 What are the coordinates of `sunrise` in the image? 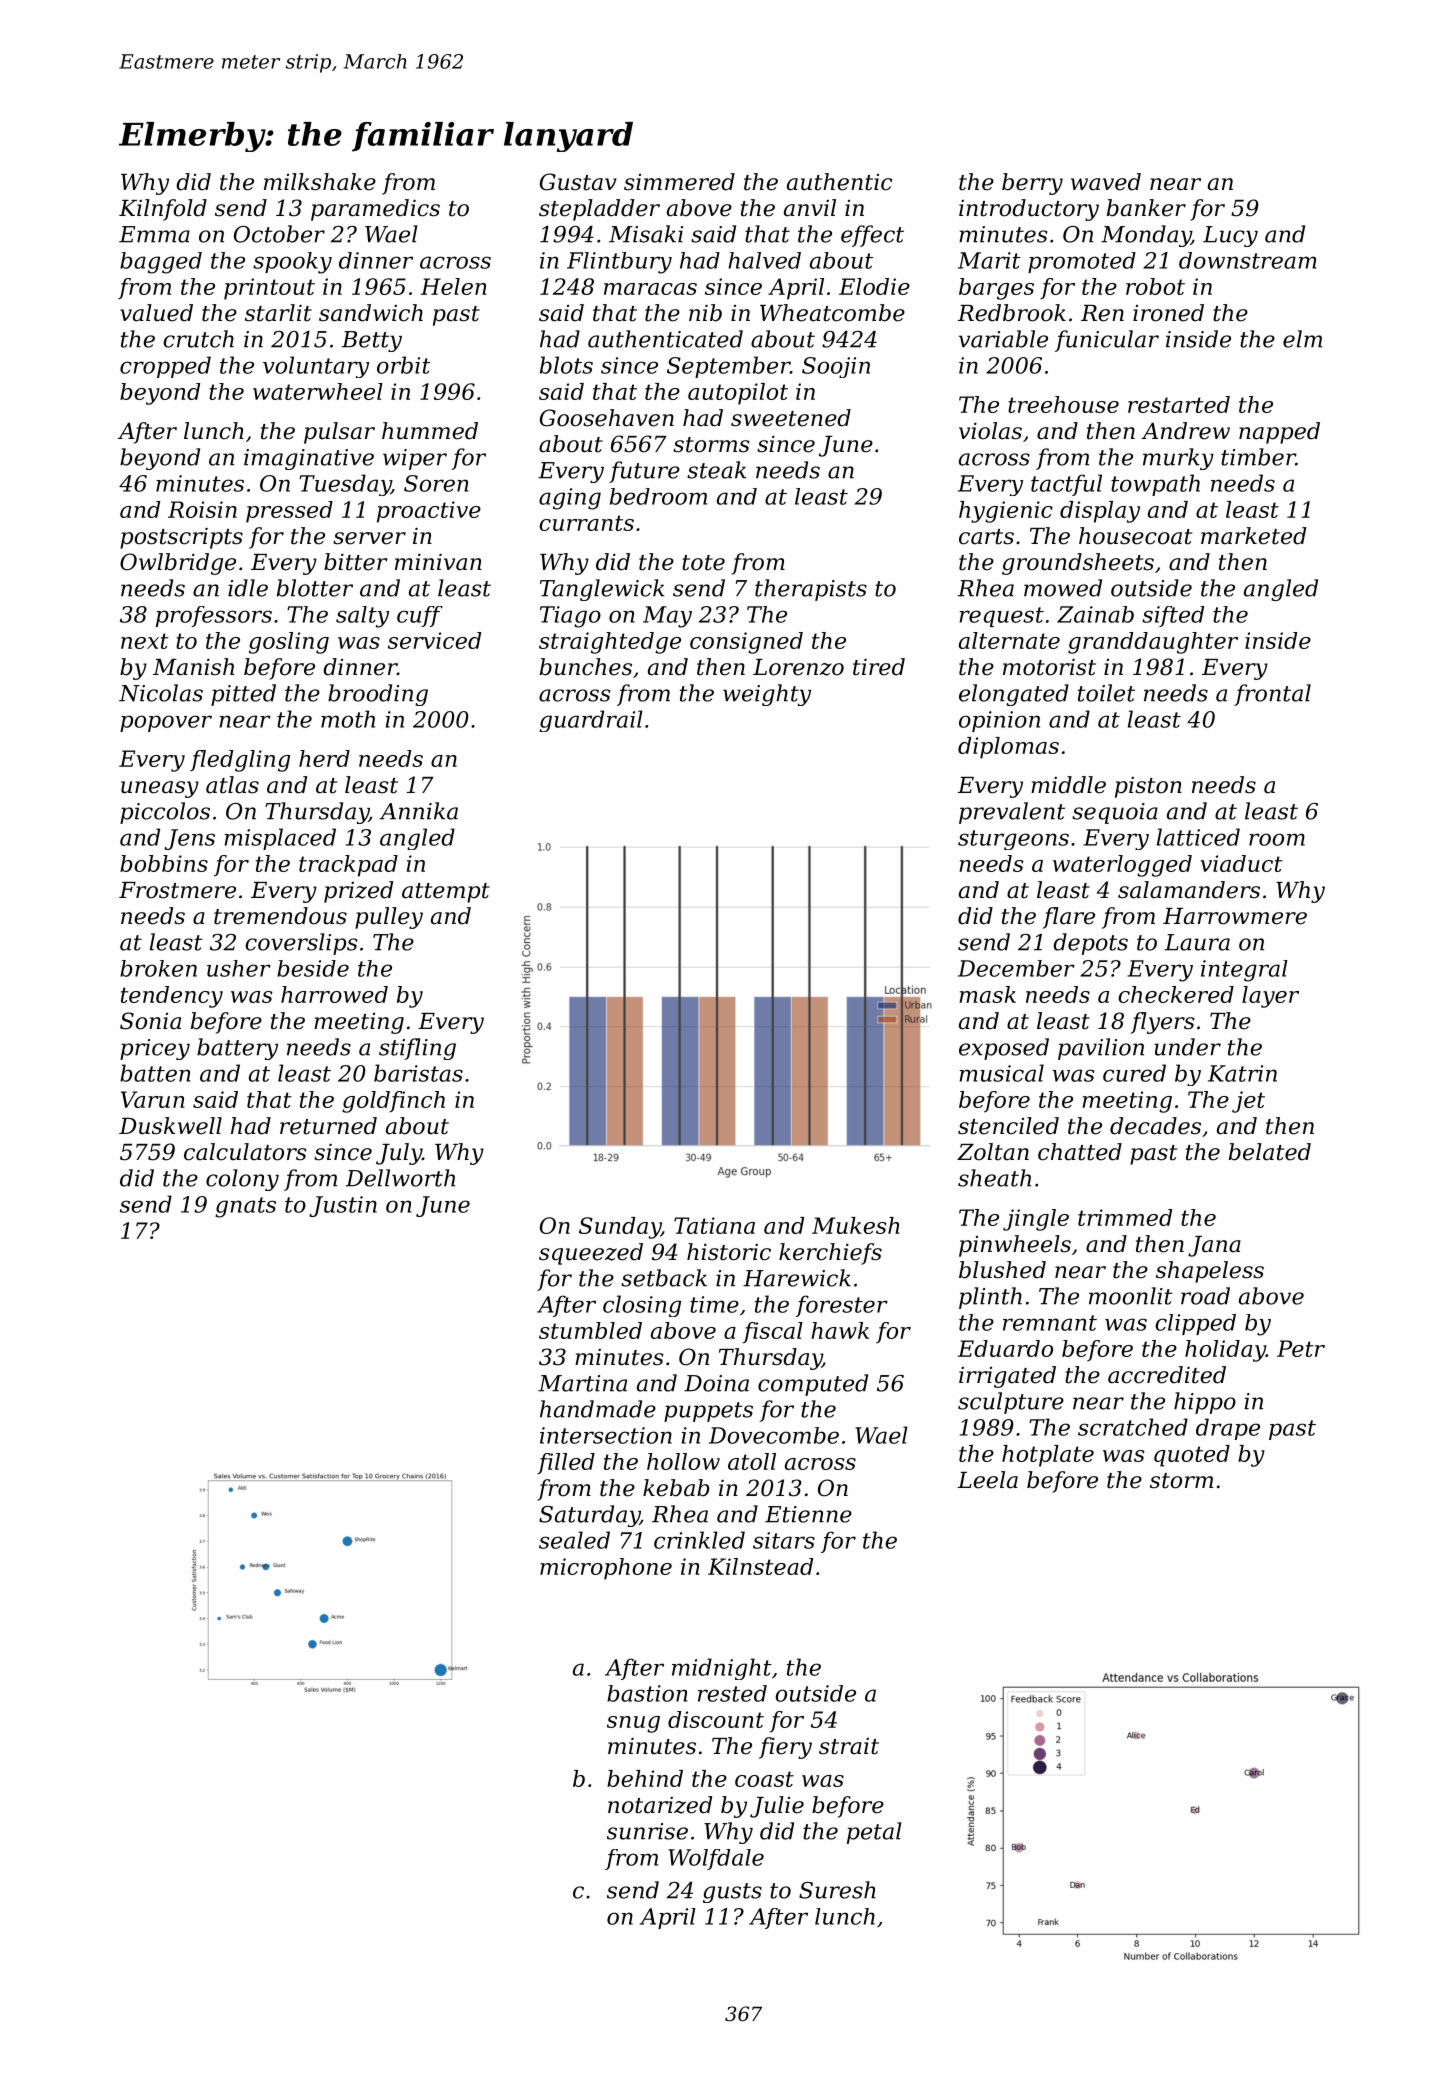 It's located at (647, 1831).
